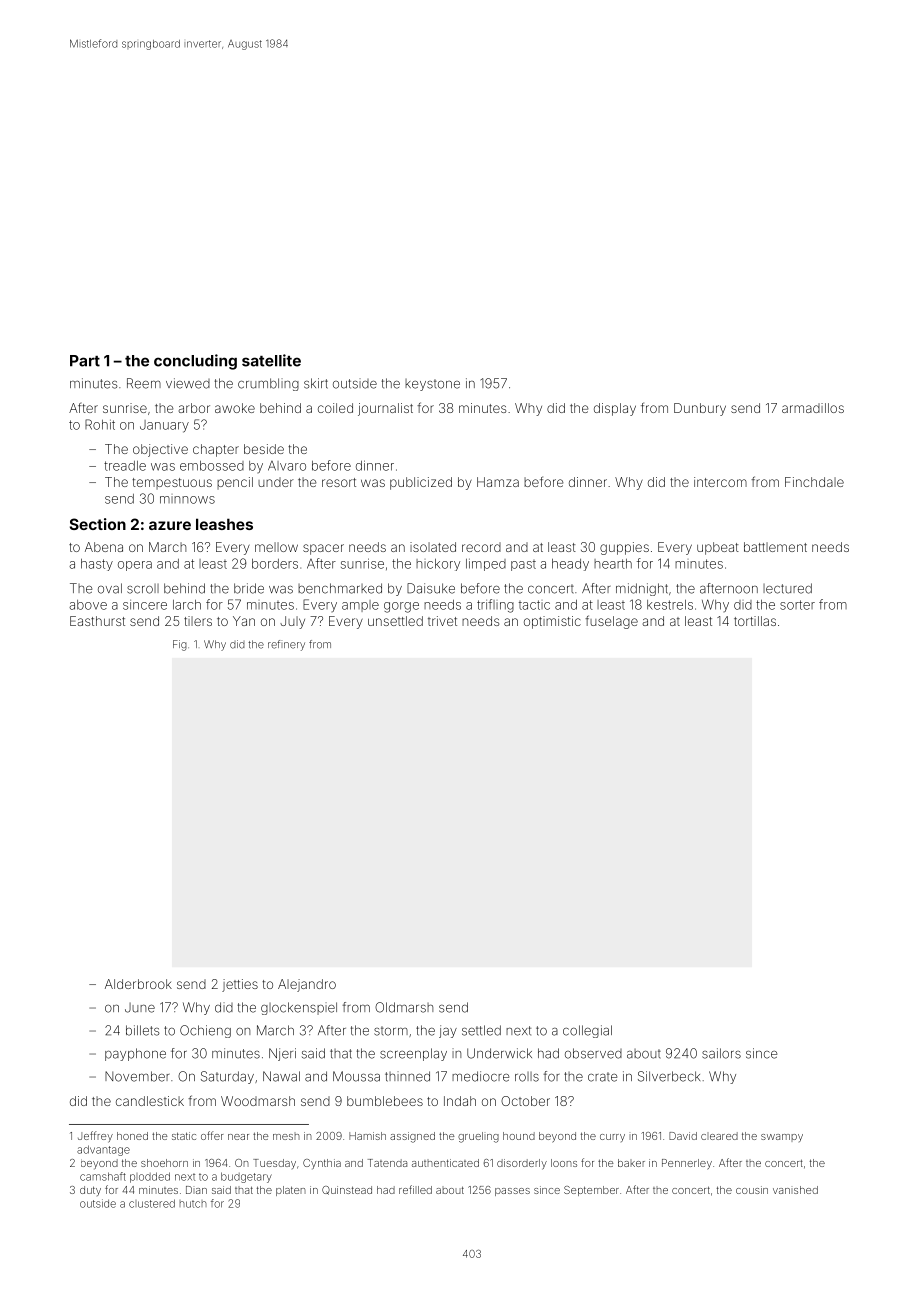  Describe the element at coordinates (755, 621) in the screenshot. I see `tortillas` at that location.
